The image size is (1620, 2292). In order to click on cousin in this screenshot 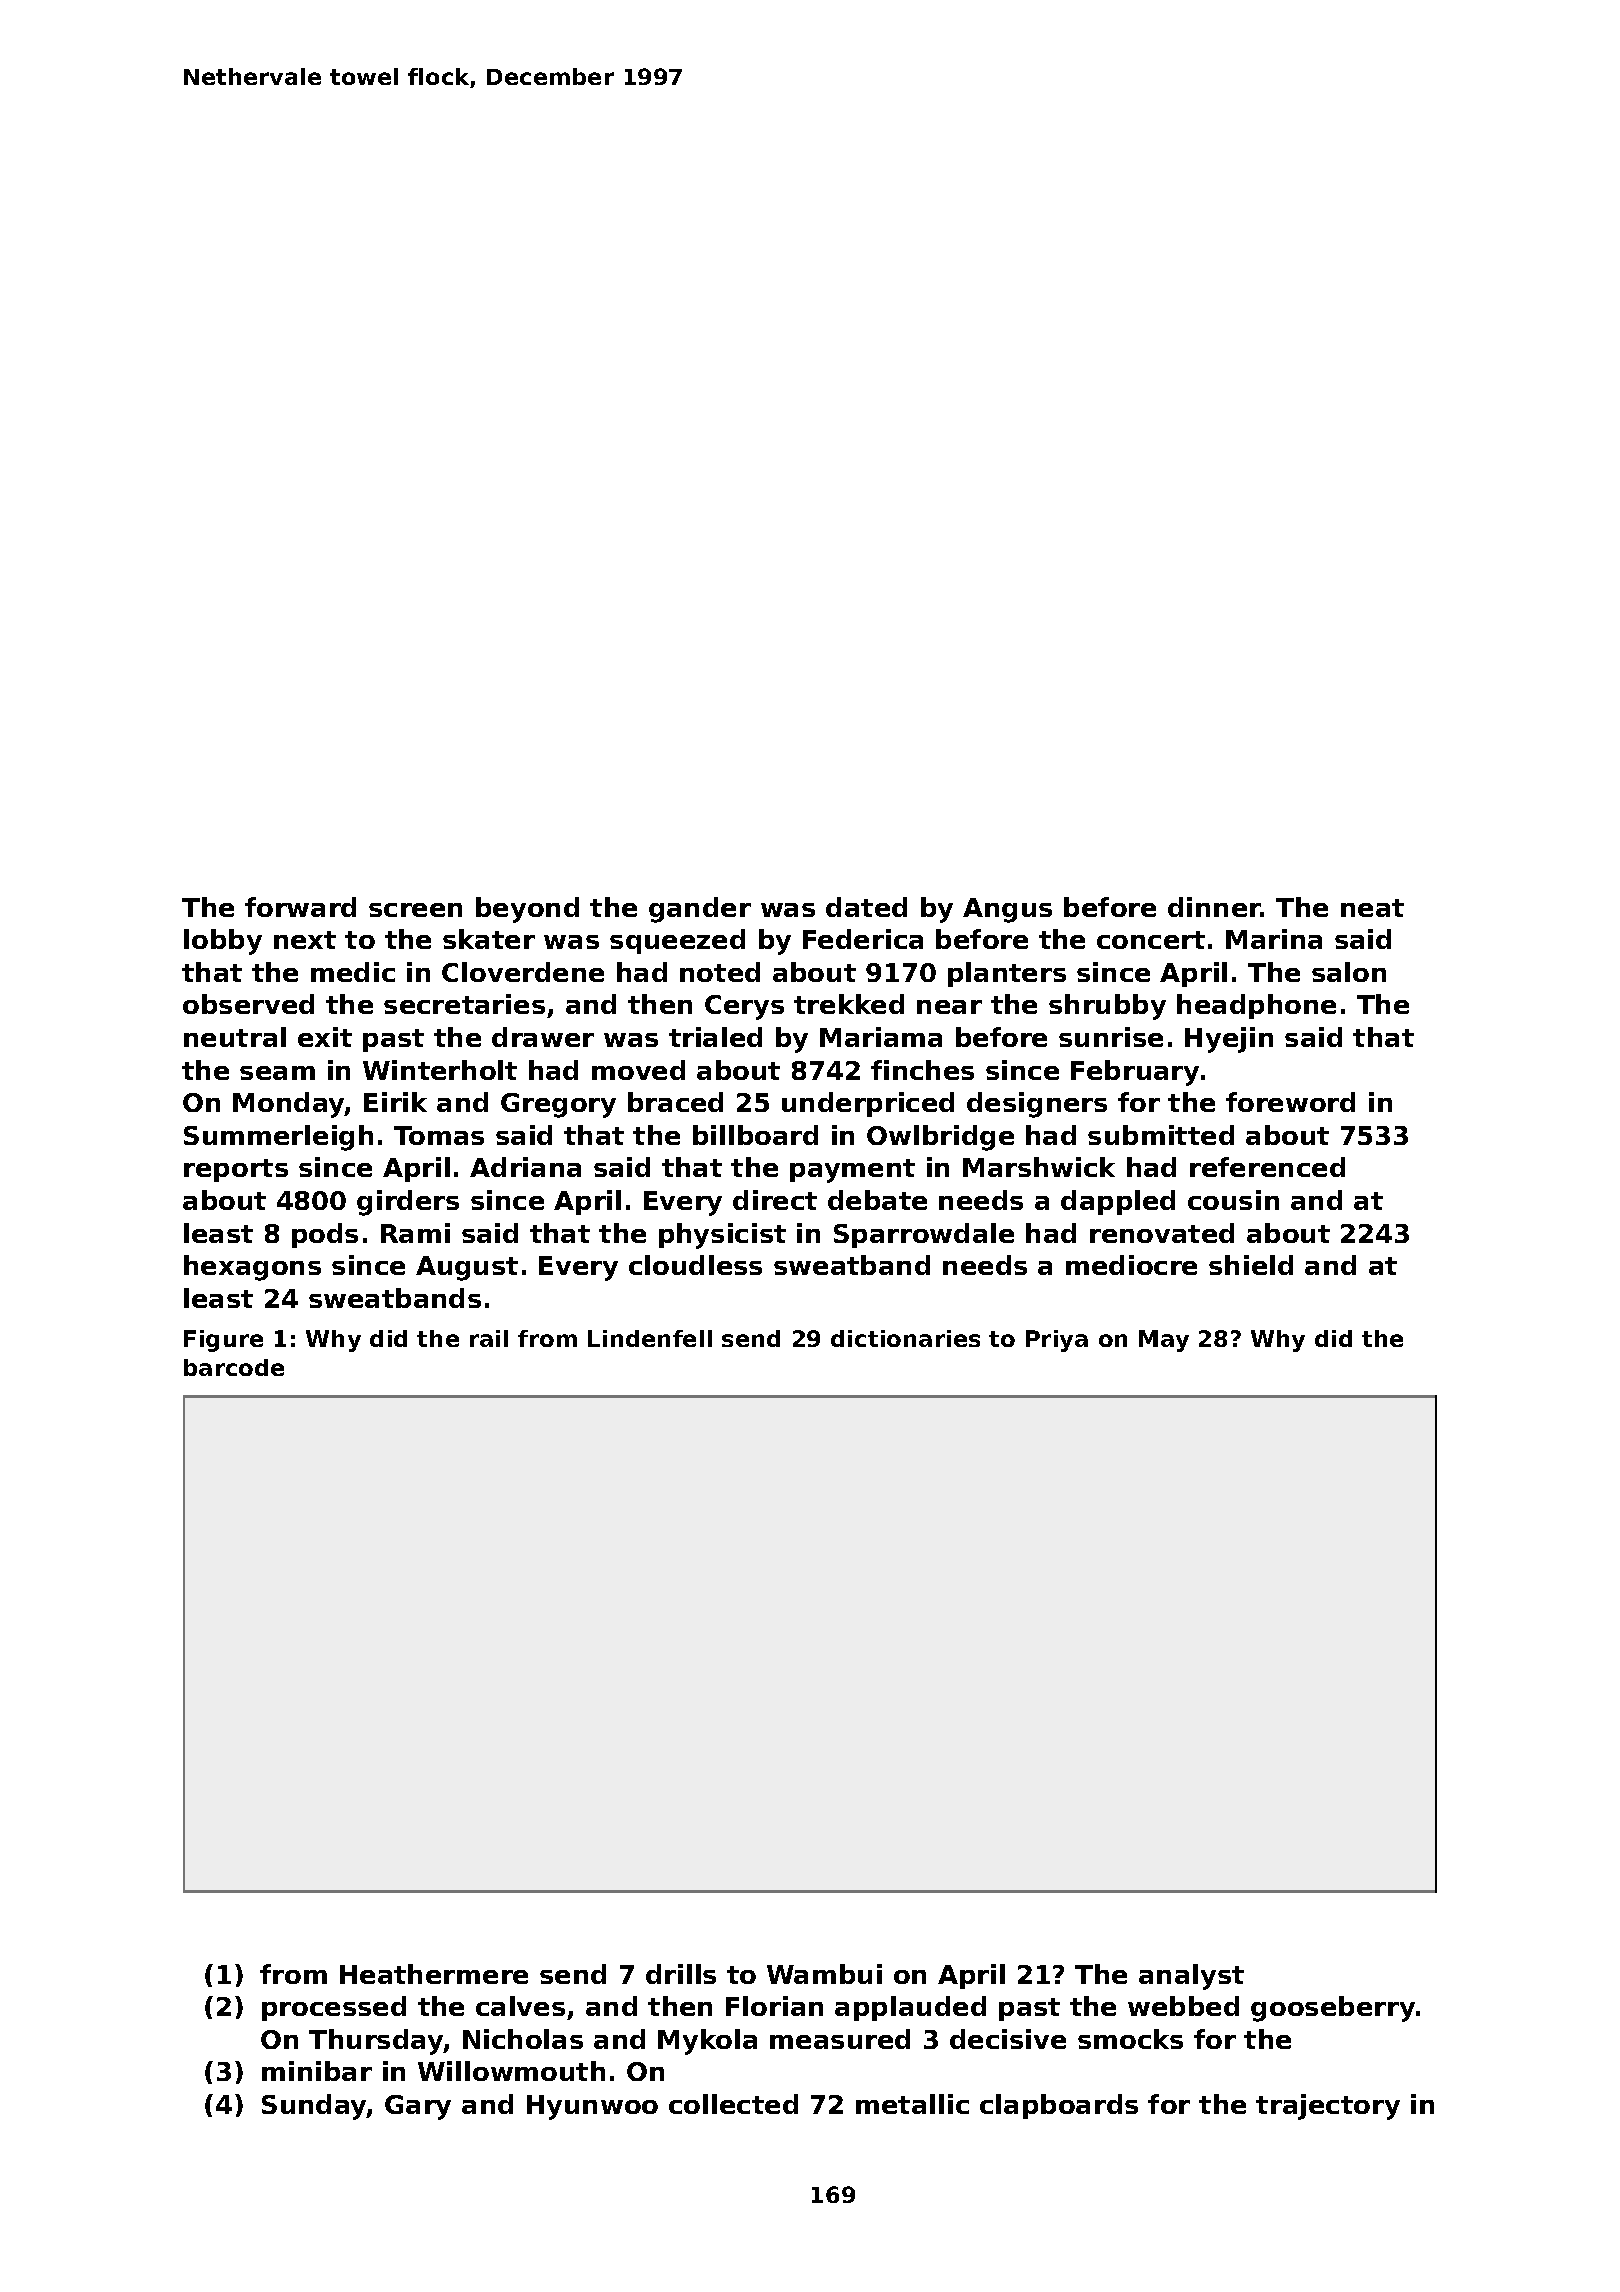, I will do `click(1233, 1200)`.
